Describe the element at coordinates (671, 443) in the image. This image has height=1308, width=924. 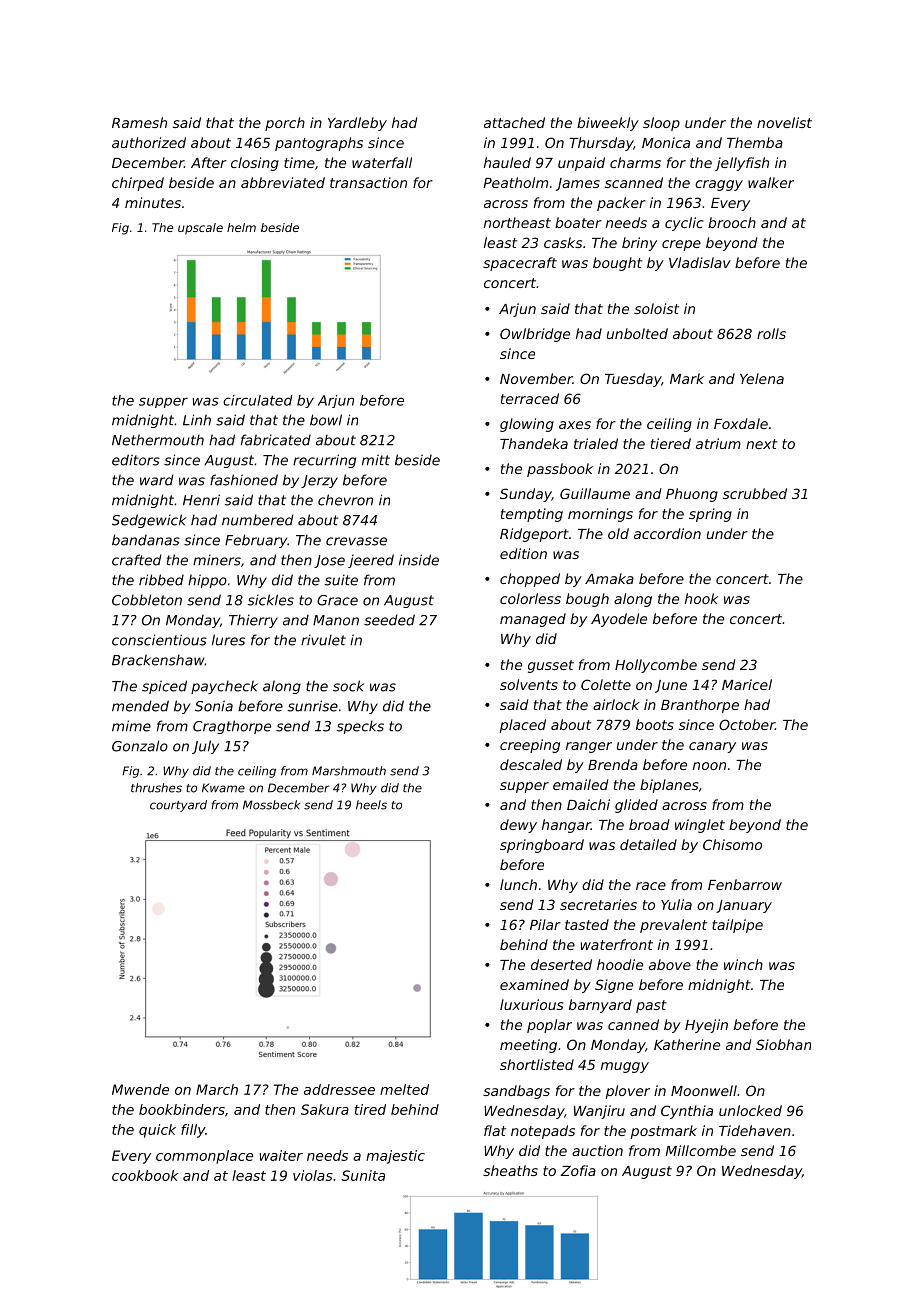
I see `tiered` at that location.
